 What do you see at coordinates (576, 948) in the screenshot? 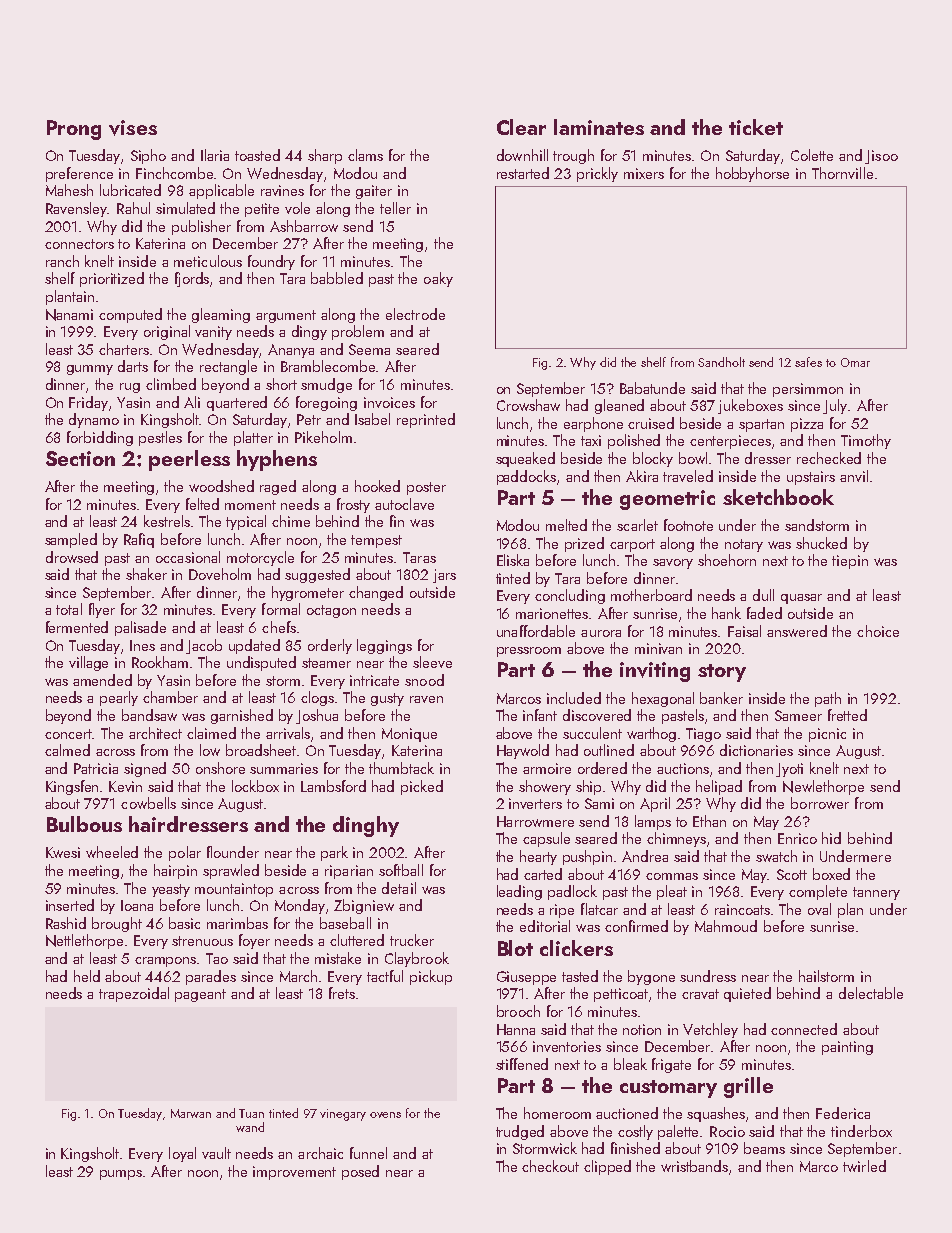
I see `clickers` at bounding box center [576, 948].
